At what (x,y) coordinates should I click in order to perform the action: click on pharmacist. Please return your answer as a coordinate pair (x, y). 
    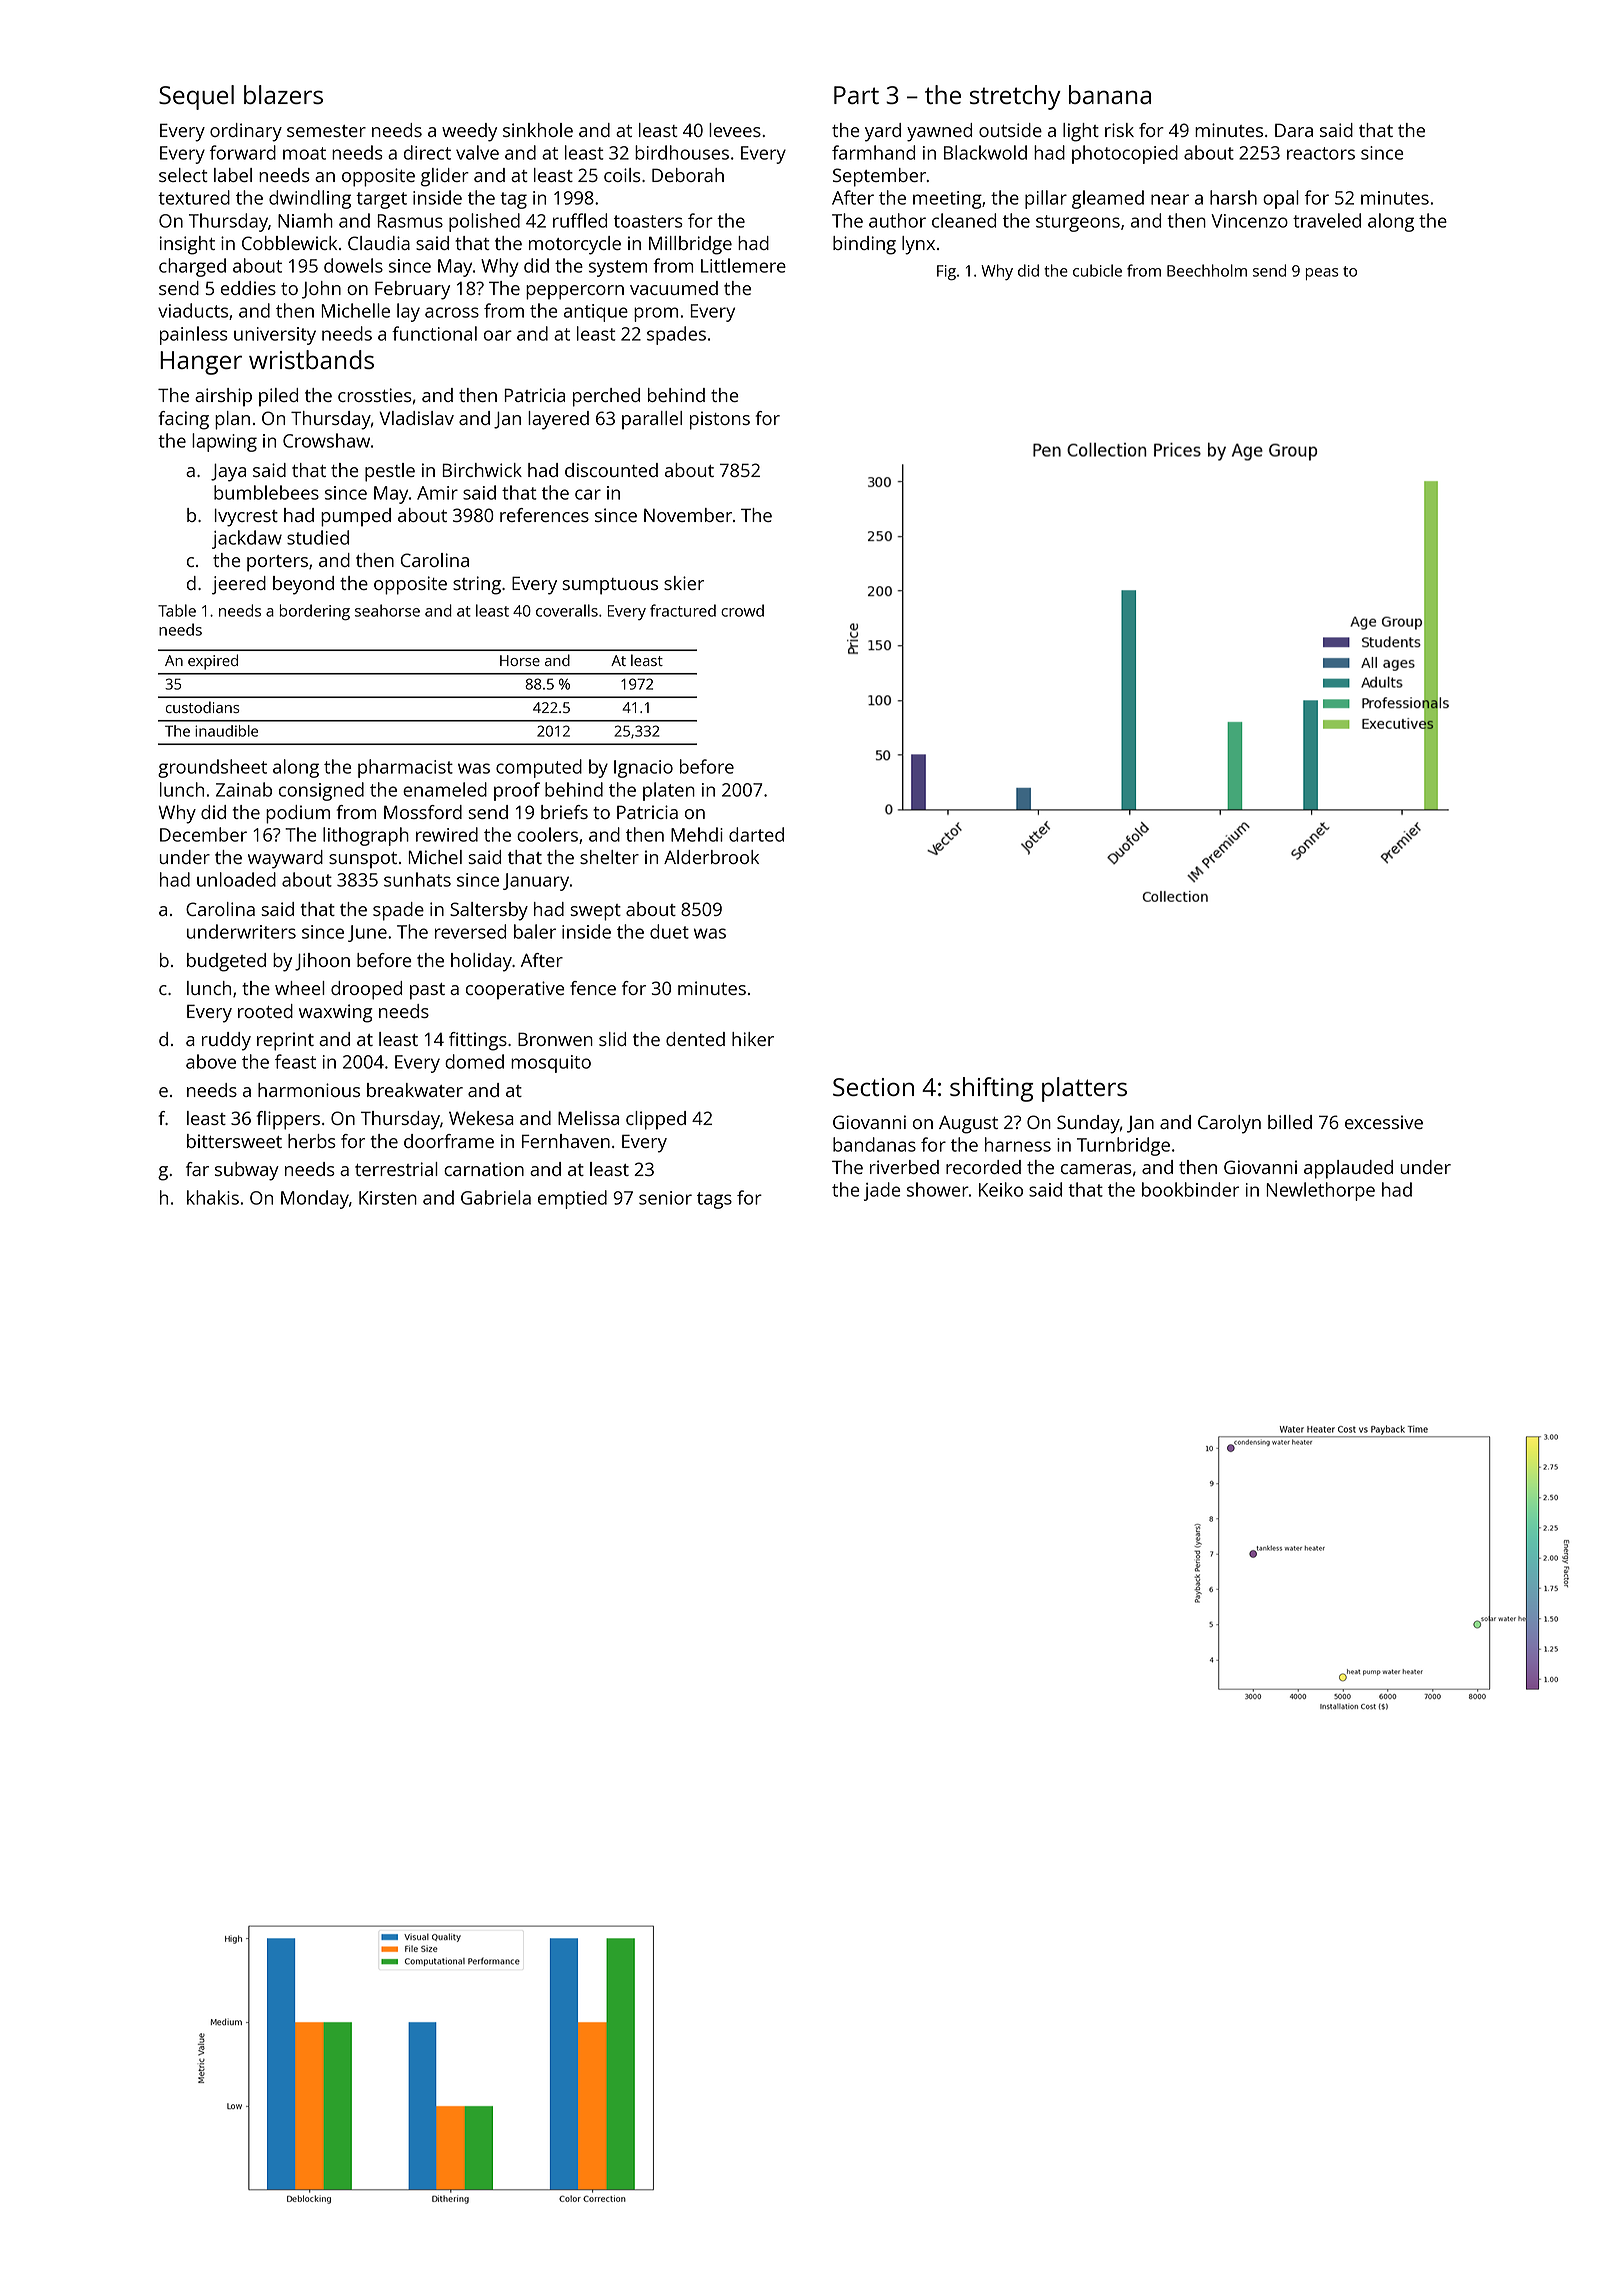
    Looking at the image, I should click on (405, 768).
